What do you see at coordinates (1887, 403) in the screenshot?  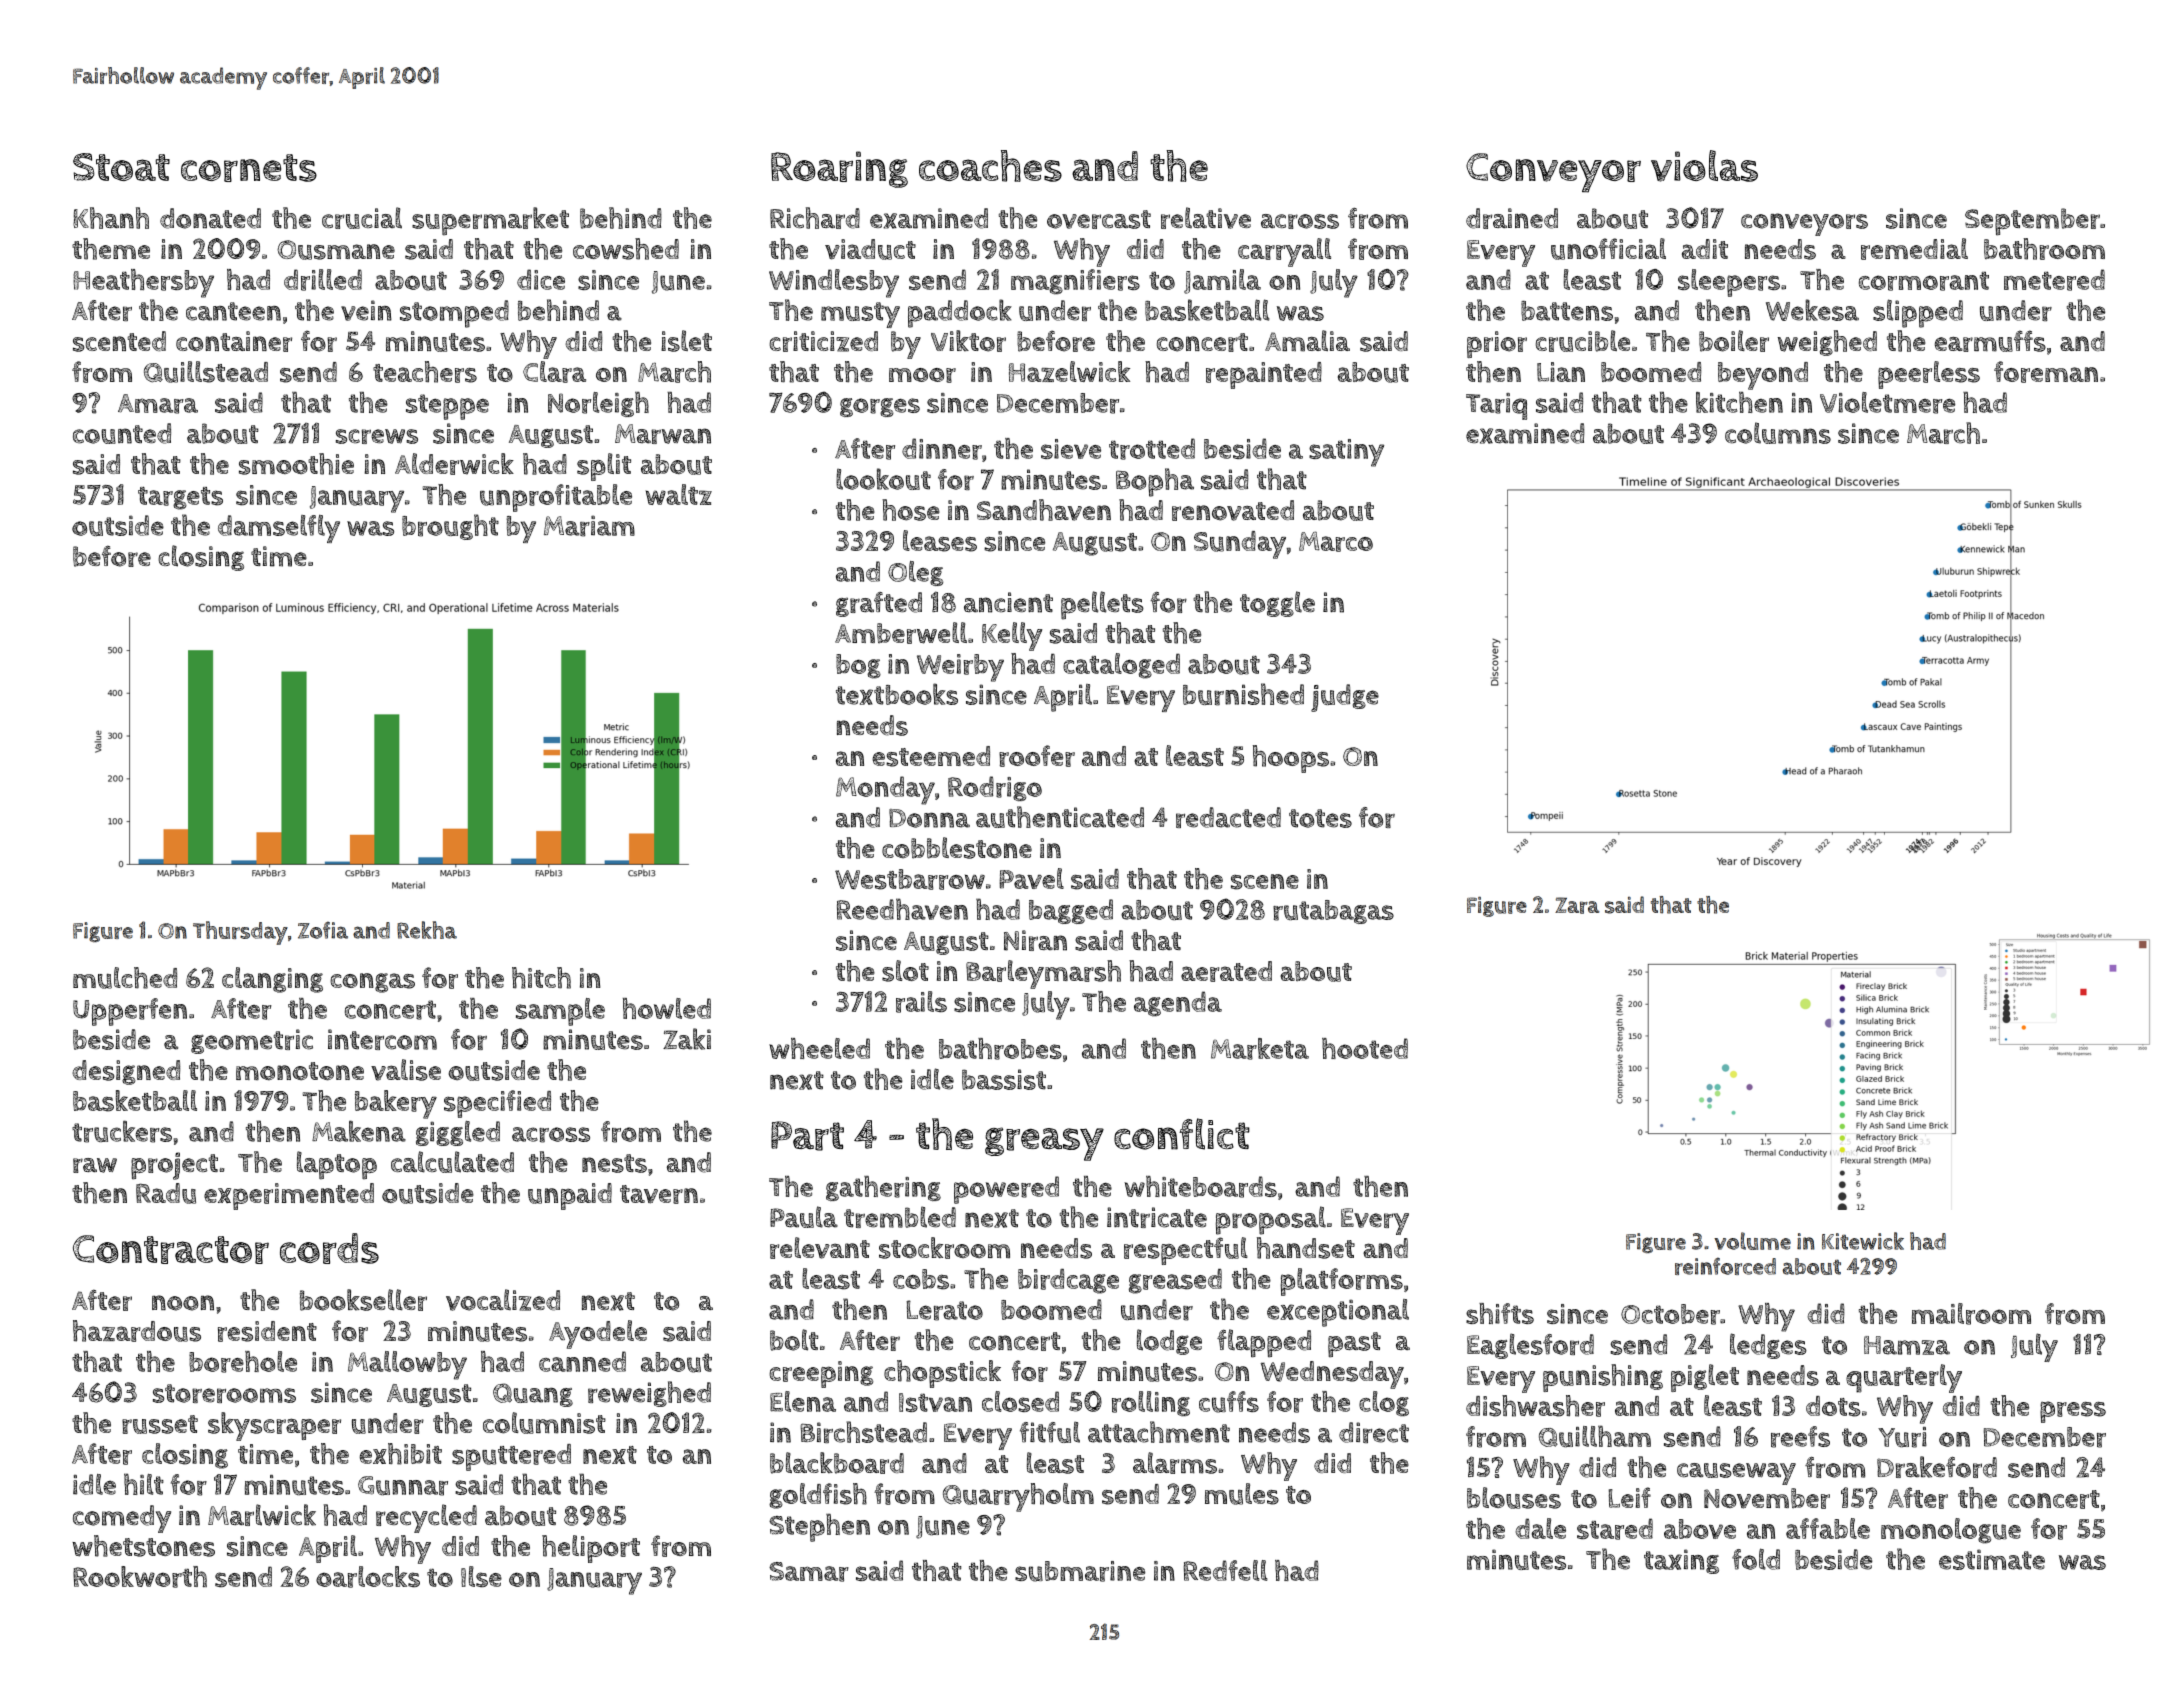 I see `Violetmere` at bounding box center [1887, 403].
